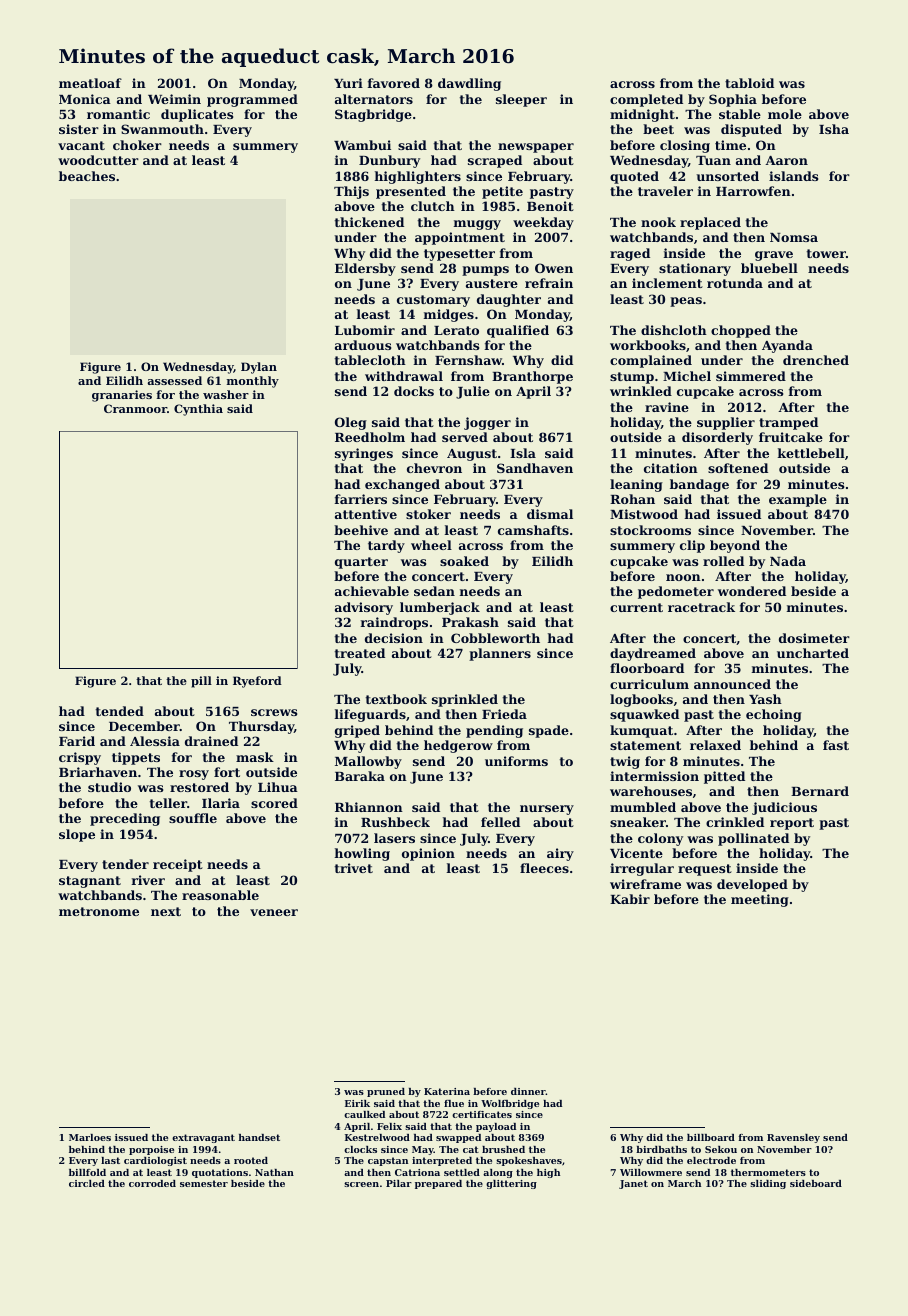 The image size is (908, 1316). Describe the element at coordinates (137, 145) in the screenshot. I see `choker` at that location.
